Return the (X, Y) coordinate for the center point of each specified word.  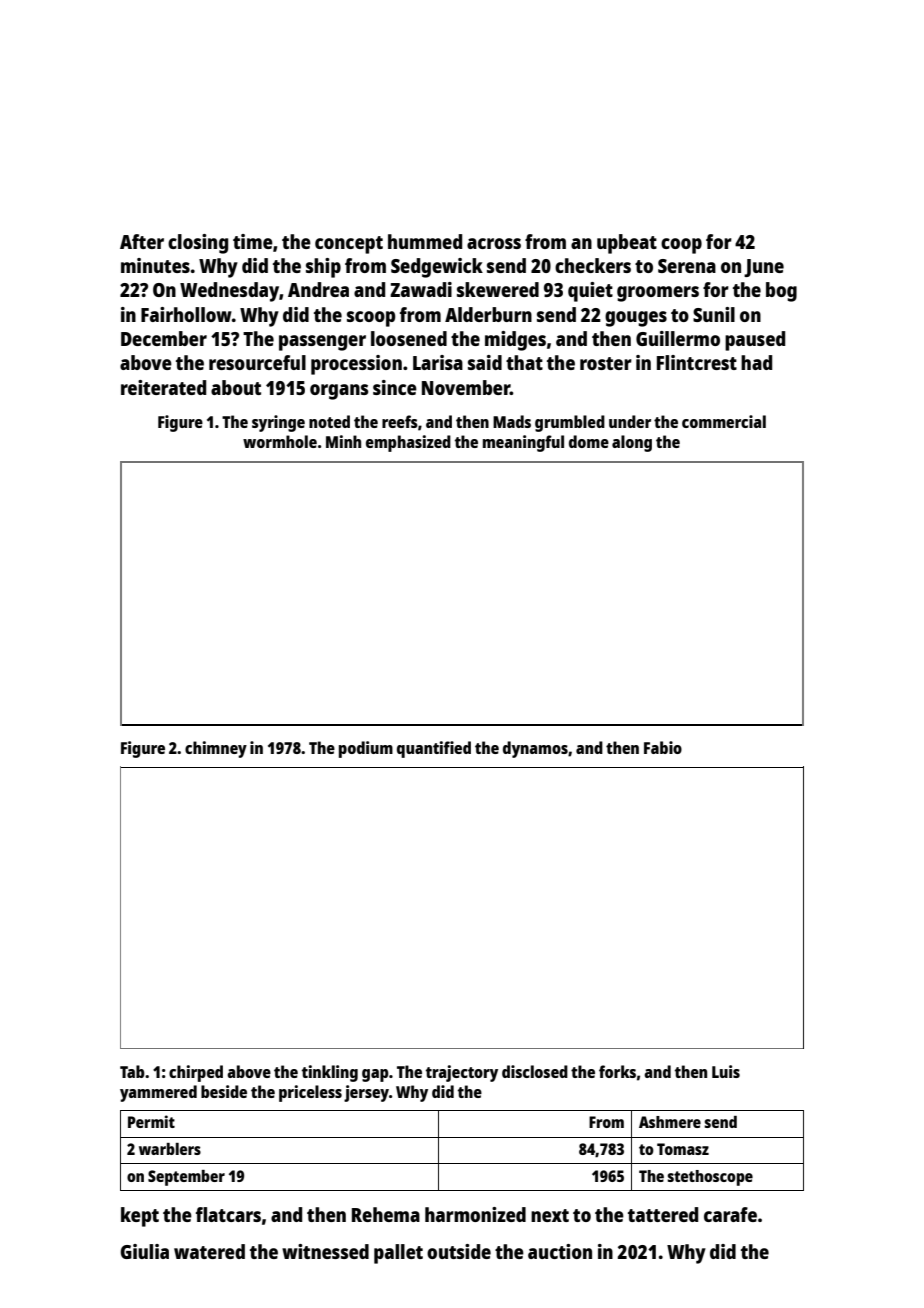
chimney (216, 749)
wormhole (280, 441)
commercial (724, 421)
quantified (434, 749)
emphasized (408, 443)
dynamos (535, 749)
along (632, 443)
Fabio (663, 747)
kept (140, 1217)
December (164, 338)
